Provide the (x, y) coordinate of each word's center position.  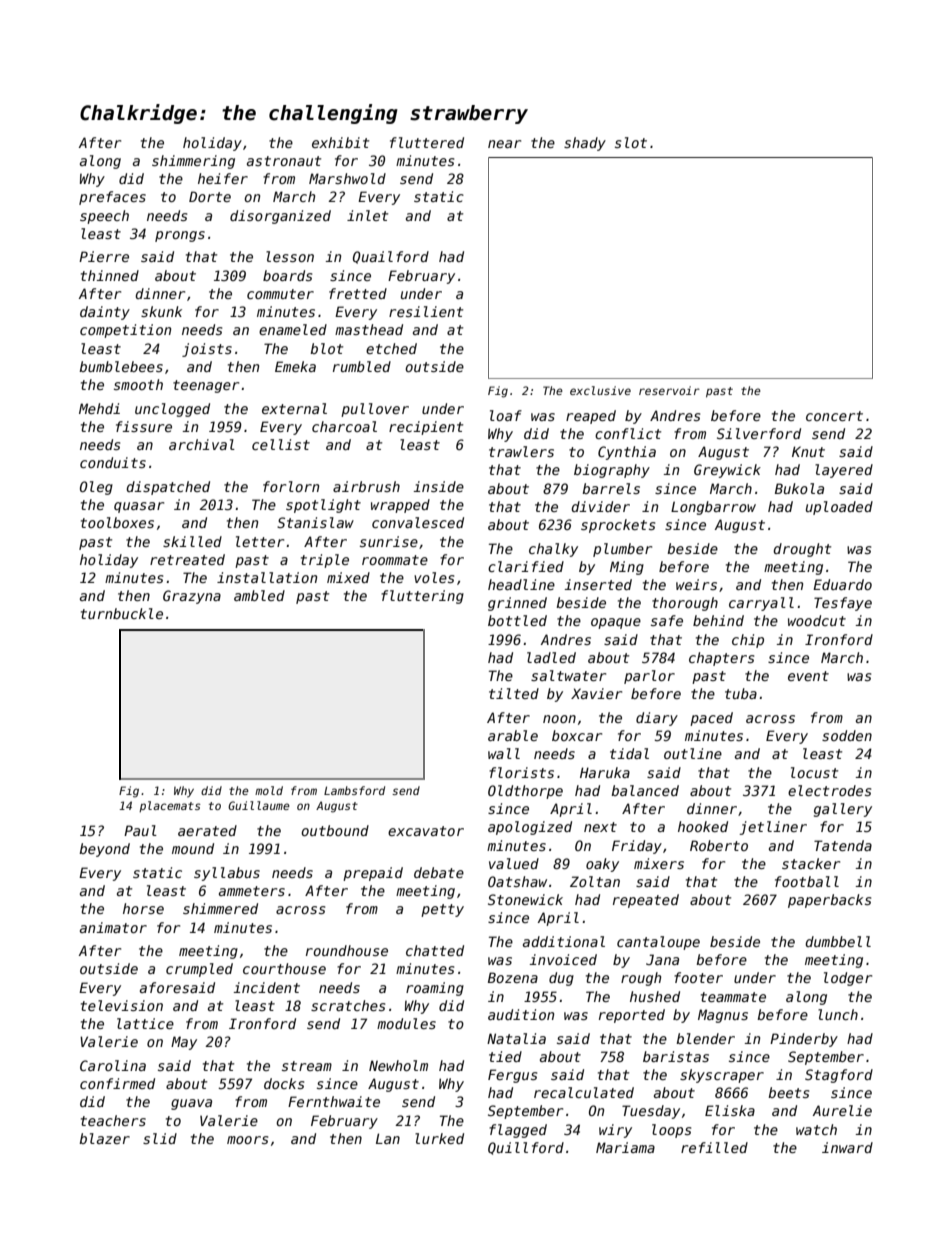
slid (160, 1138)
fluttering (422, 597)
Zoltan (595, 881)
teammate (733, 997)
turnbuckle (122, 613)
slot (631, 142)
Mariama (625, 1147)
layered (844, 471)
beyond (104, 850)
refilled (714, 1147)
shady (585, 144)
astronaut (284, 161)
